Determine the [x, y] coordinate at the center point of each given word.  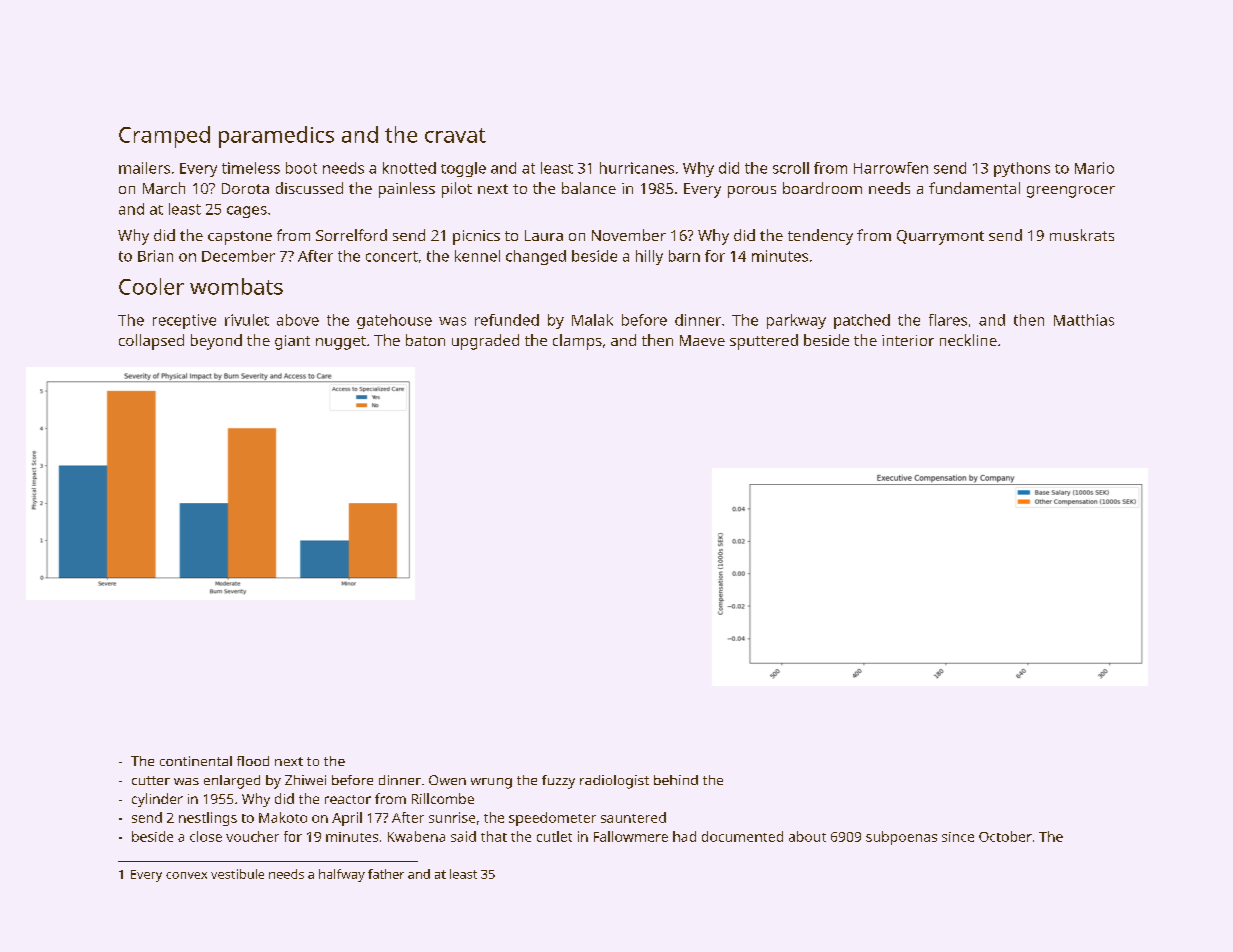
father [386, 874]
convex [186, 875]
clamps [577, 342]
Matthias [1084, 320]
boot [301, 168]
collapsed [151, 342]
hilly [649, 257]
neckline [968, 340]
